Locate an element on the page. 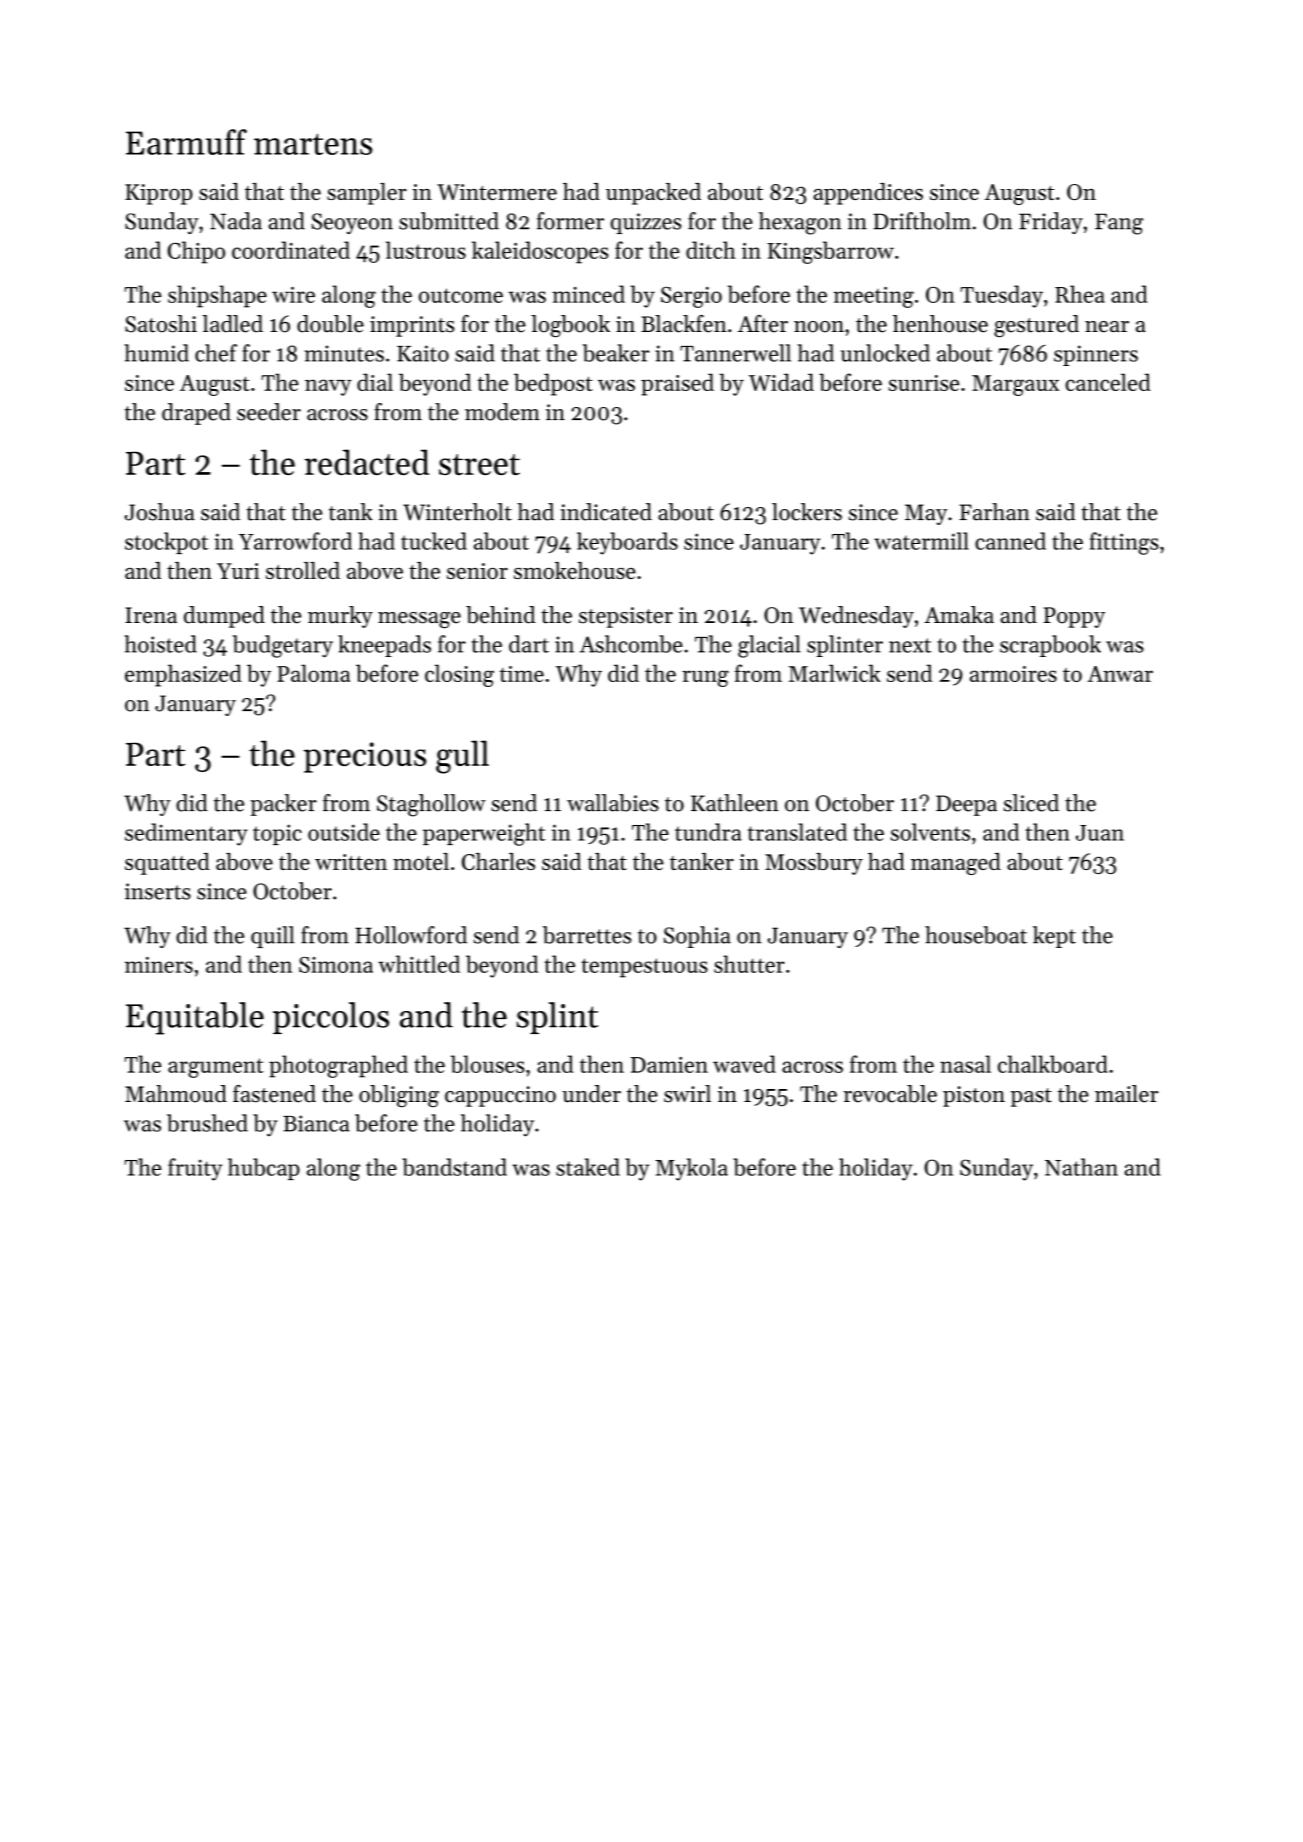  Mykola is located at coordinates (691, 1169).
